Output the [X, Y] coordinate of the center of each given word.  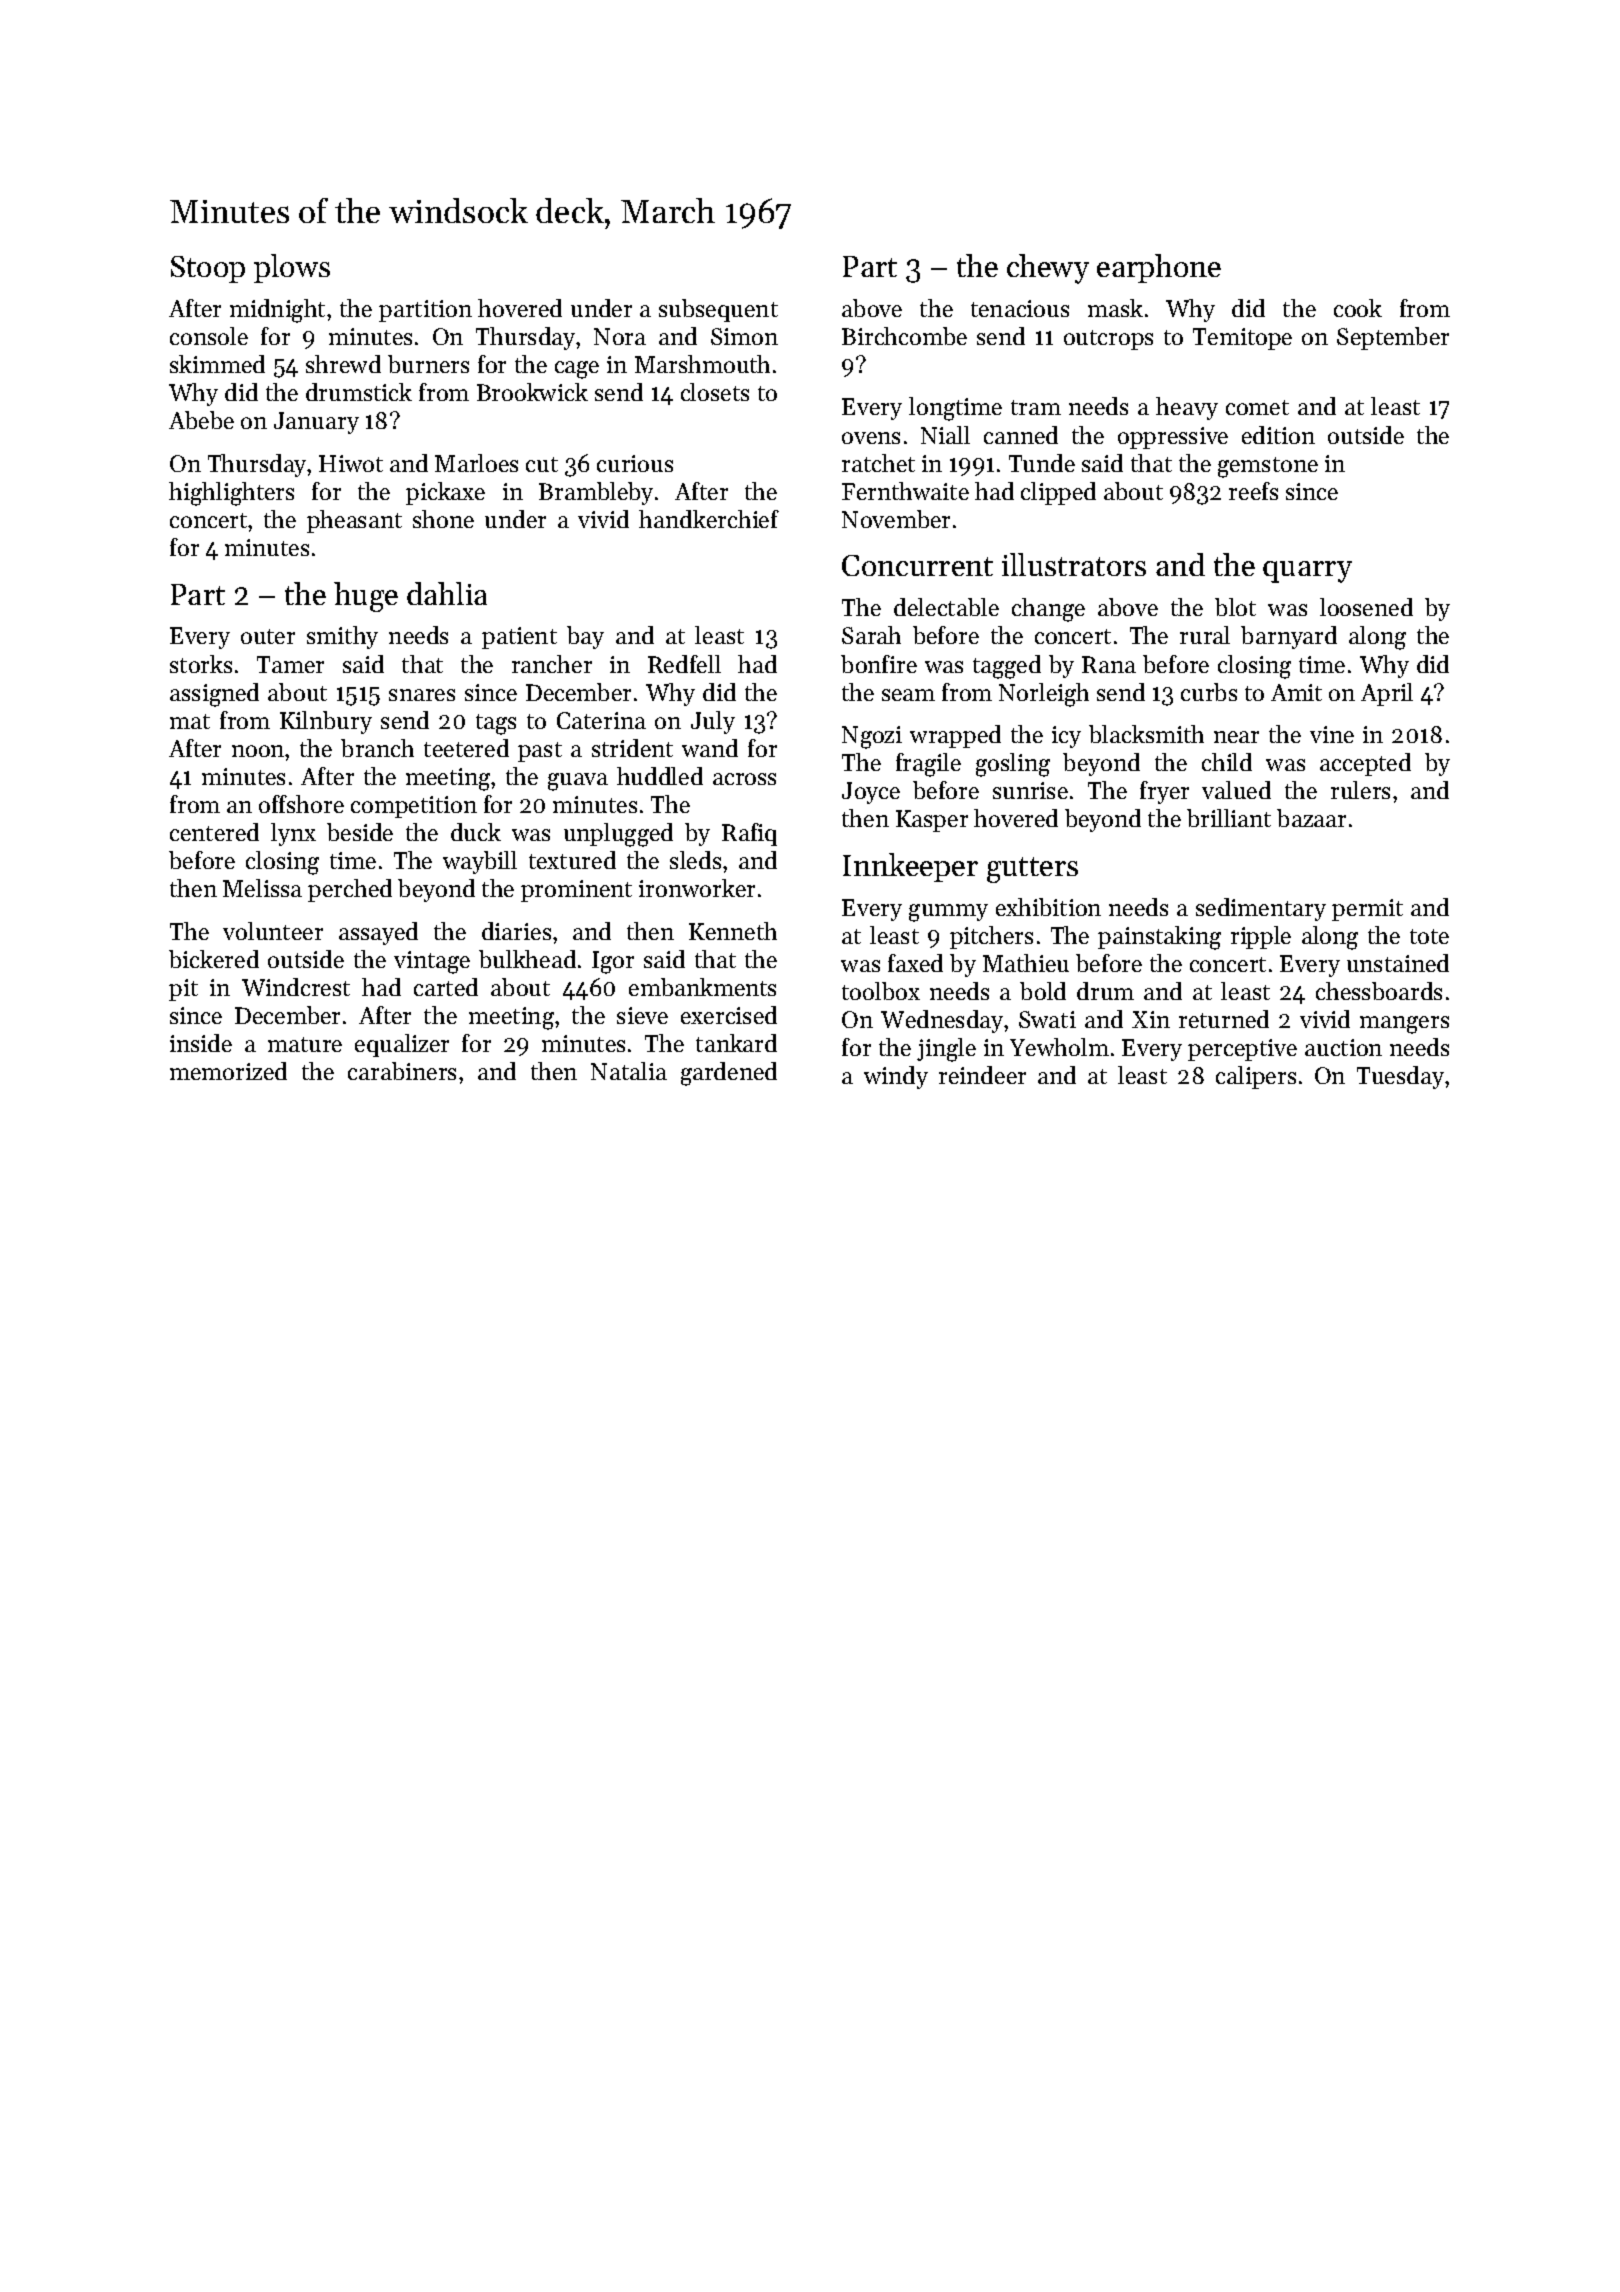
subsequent [718, 310]
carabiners [402, 1071]
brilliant [1229, 818]
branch [377, 748]
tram [1036, 407]
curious [635, 463]
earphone [1159, 268]
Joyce [871, 793]
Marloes [476, 463]
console [209, 336]
